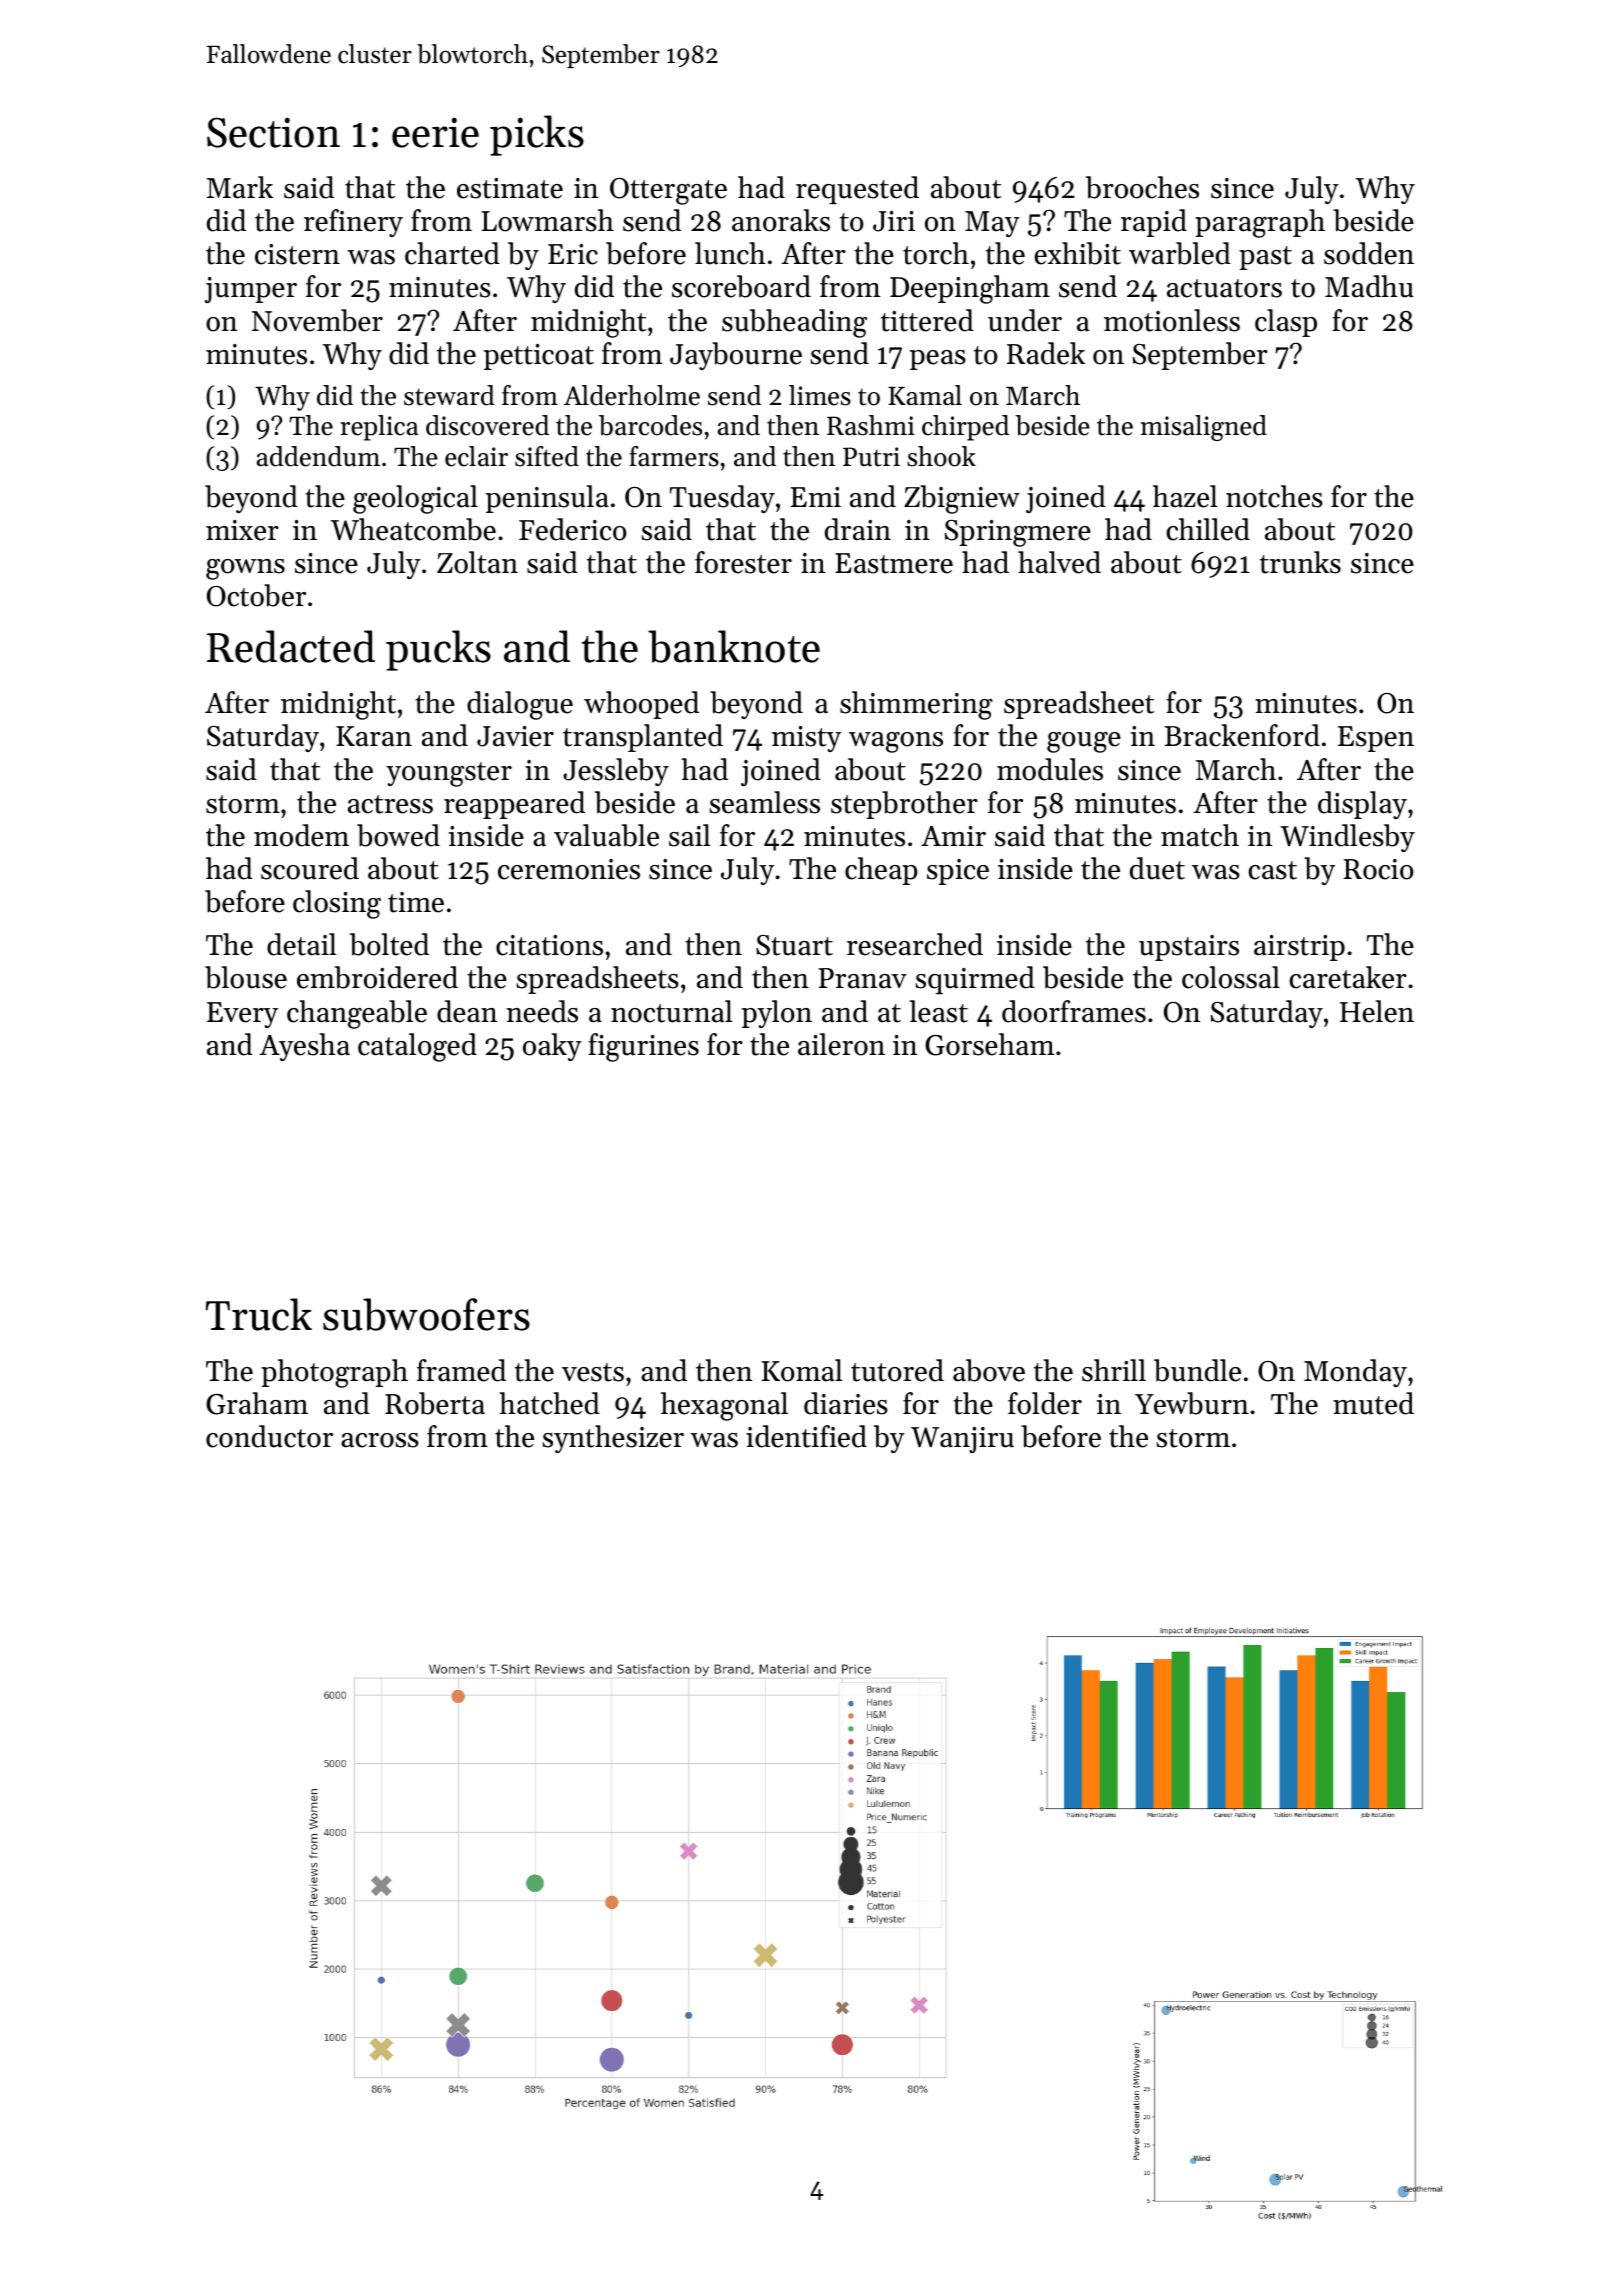 This screenshot has height=2292, width=1620. Describe the element at coordinates (1200, 835) in the screenshot. I see `match` at that location.
